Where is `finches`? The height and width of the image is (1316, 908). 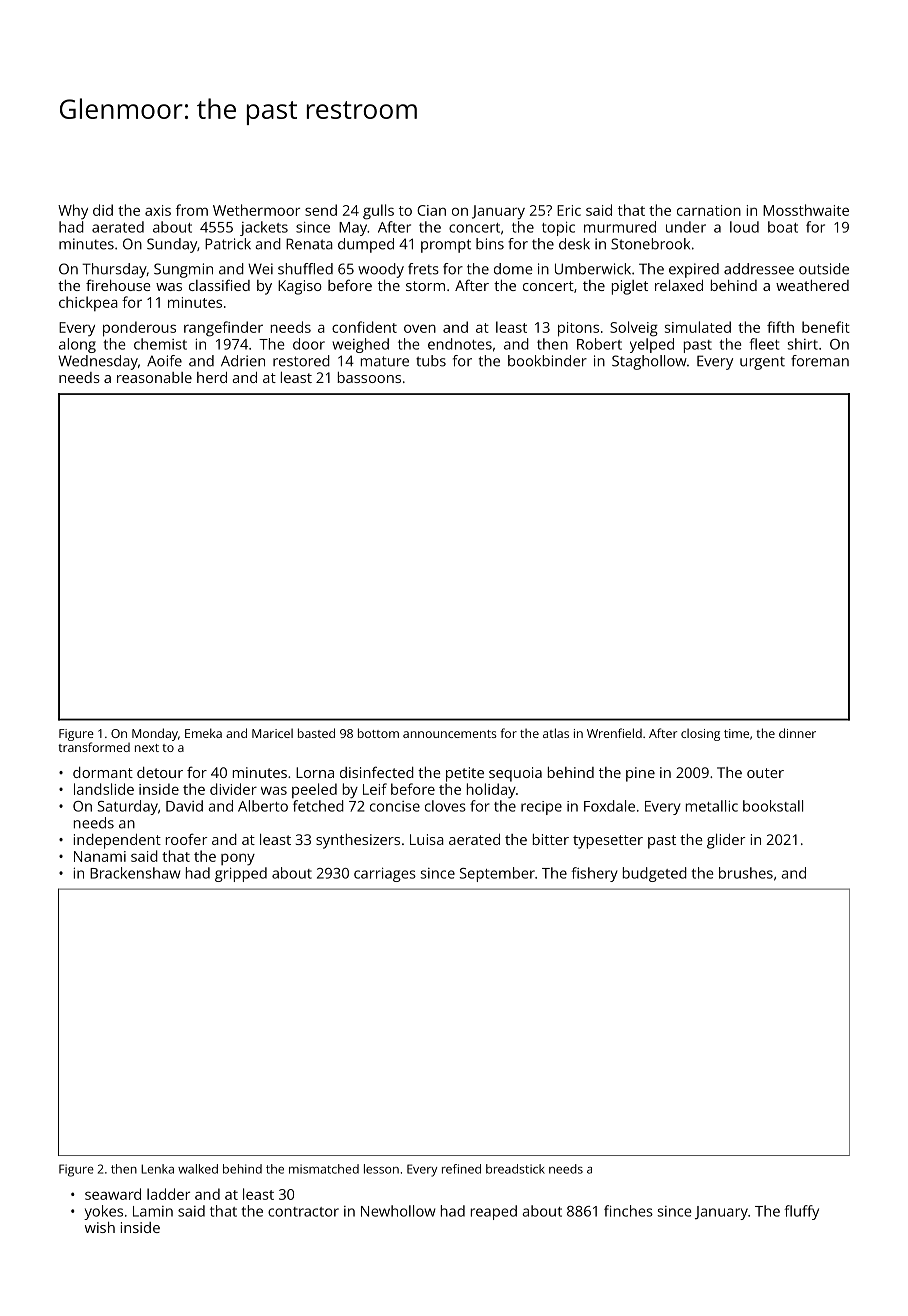
finches is located at coordinates (628, 1211).
